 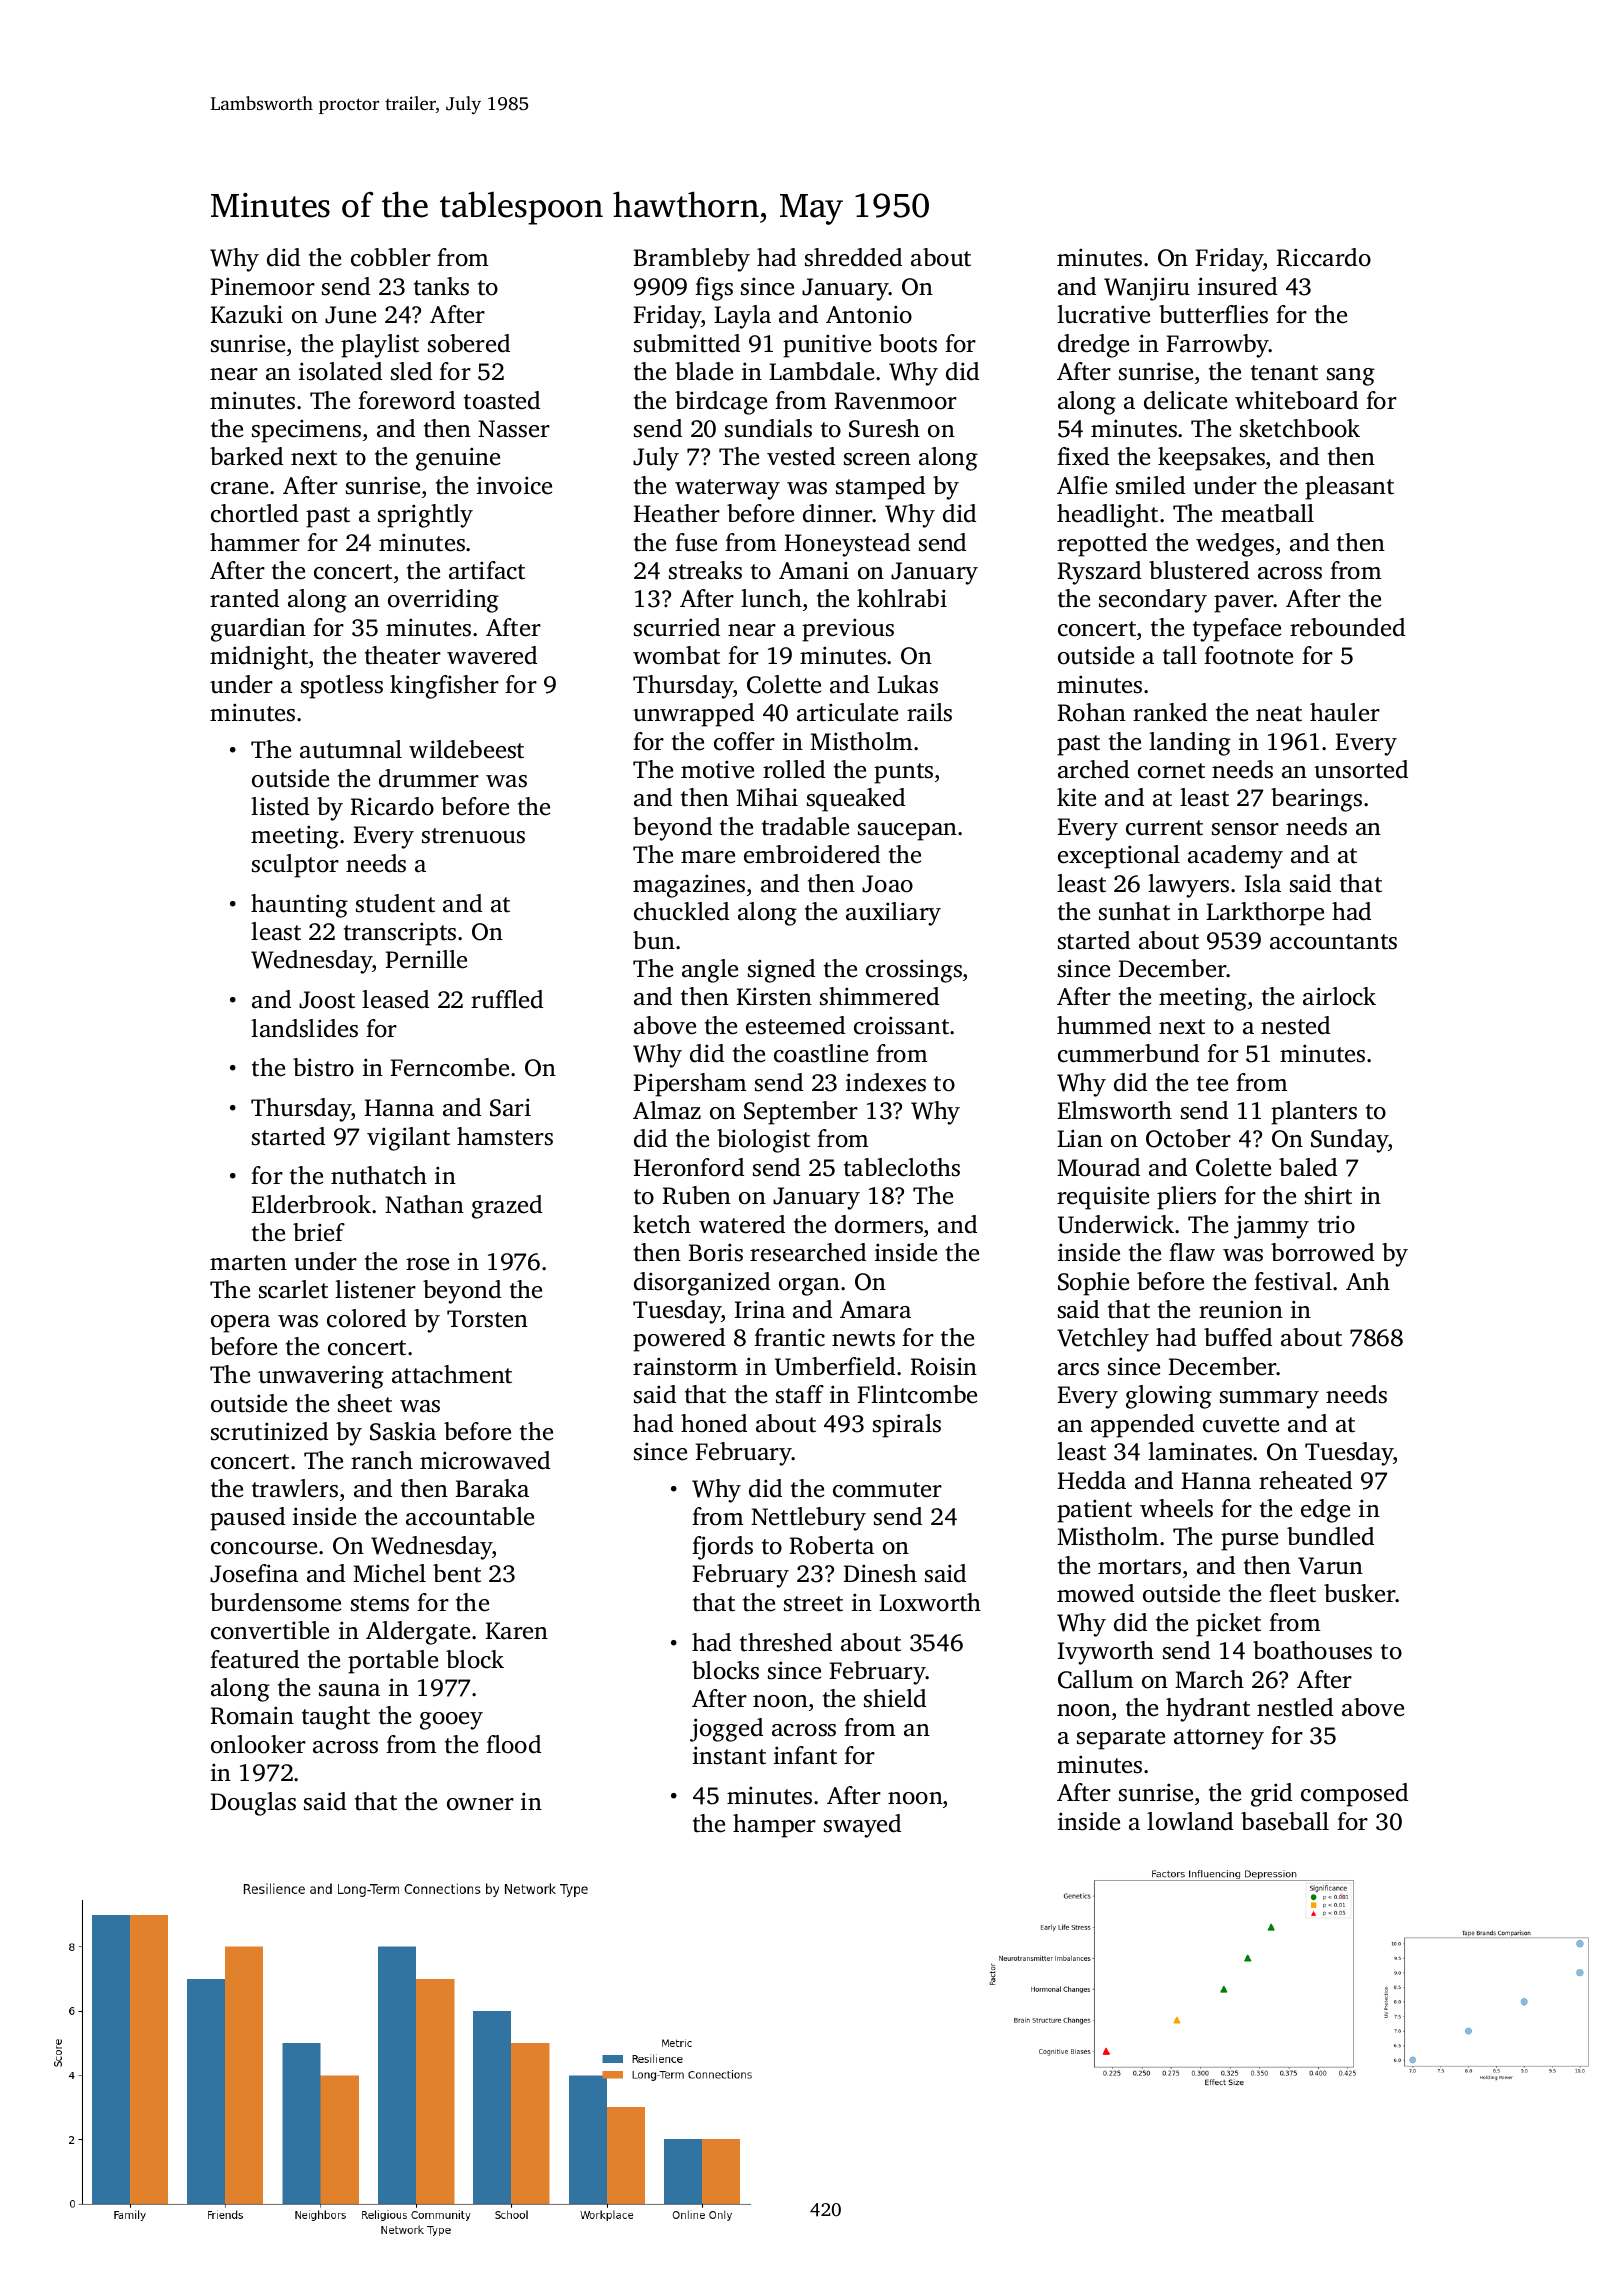 I want to click on fjords, so click(x=722, y=1548).
